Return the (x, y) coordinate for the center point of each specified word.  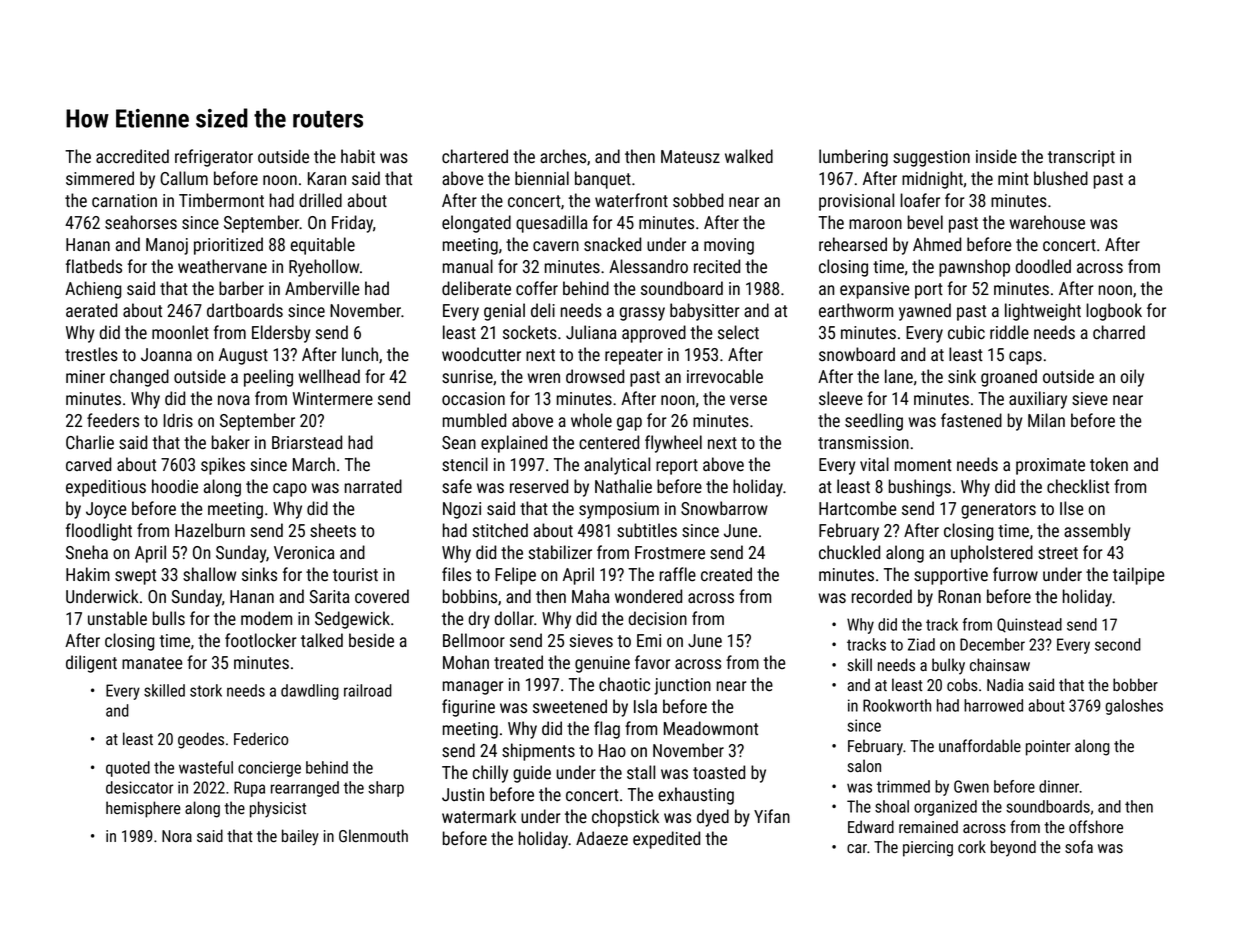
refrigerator (214, 158)
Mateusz (690, 157)
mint (1013, 178)
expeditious (106, 488)
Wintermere (332, 399)
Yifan (772, 816)
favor (652, 662)
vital (874, 464)
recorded (882, 596)
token (1109, 464)
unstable (117, 618)
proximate (1050, 466)
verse (748, 400)
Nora (177, 836)
